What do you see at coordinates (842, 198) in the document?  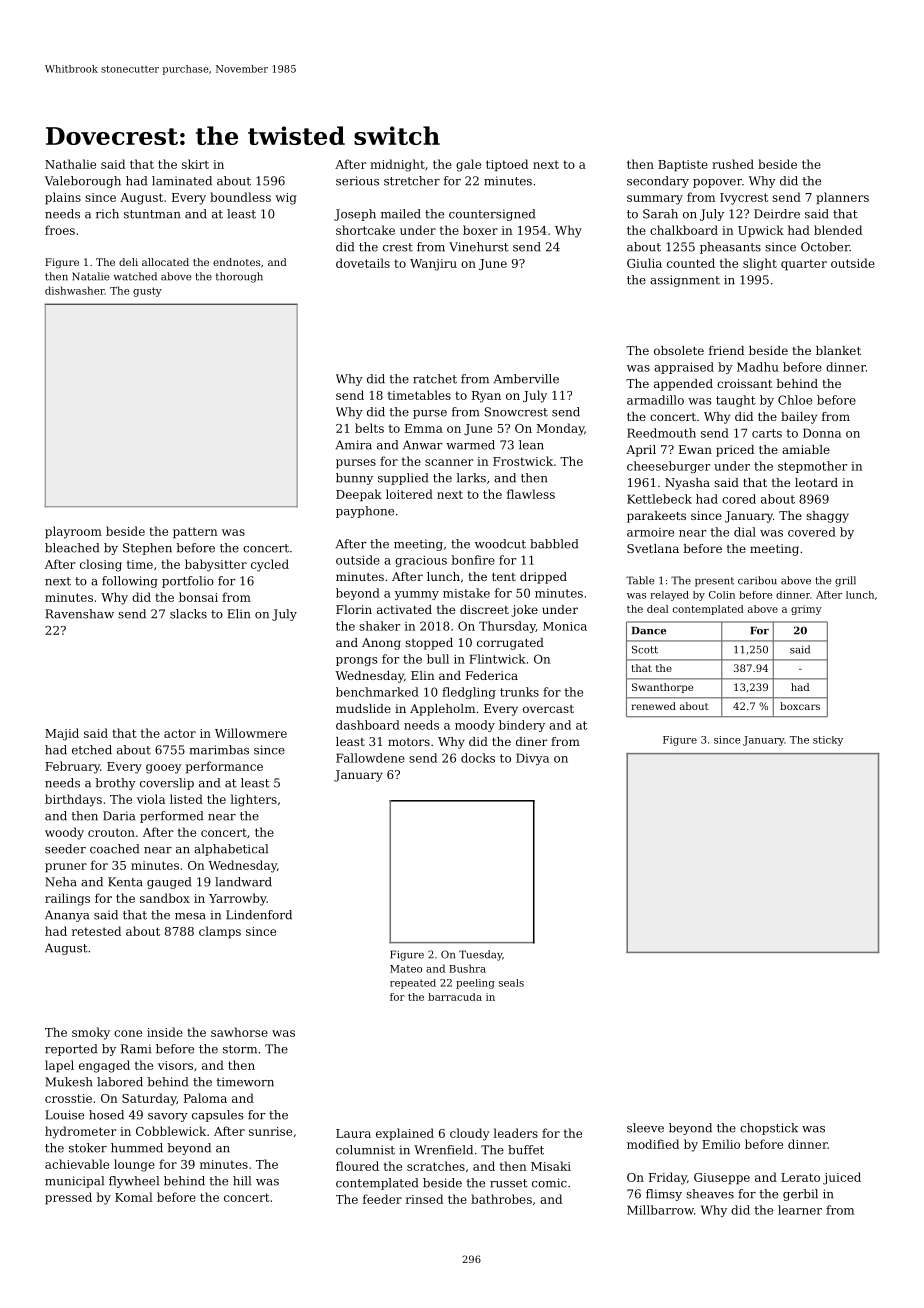 I see `planners` at bounding box center [842, 198].
